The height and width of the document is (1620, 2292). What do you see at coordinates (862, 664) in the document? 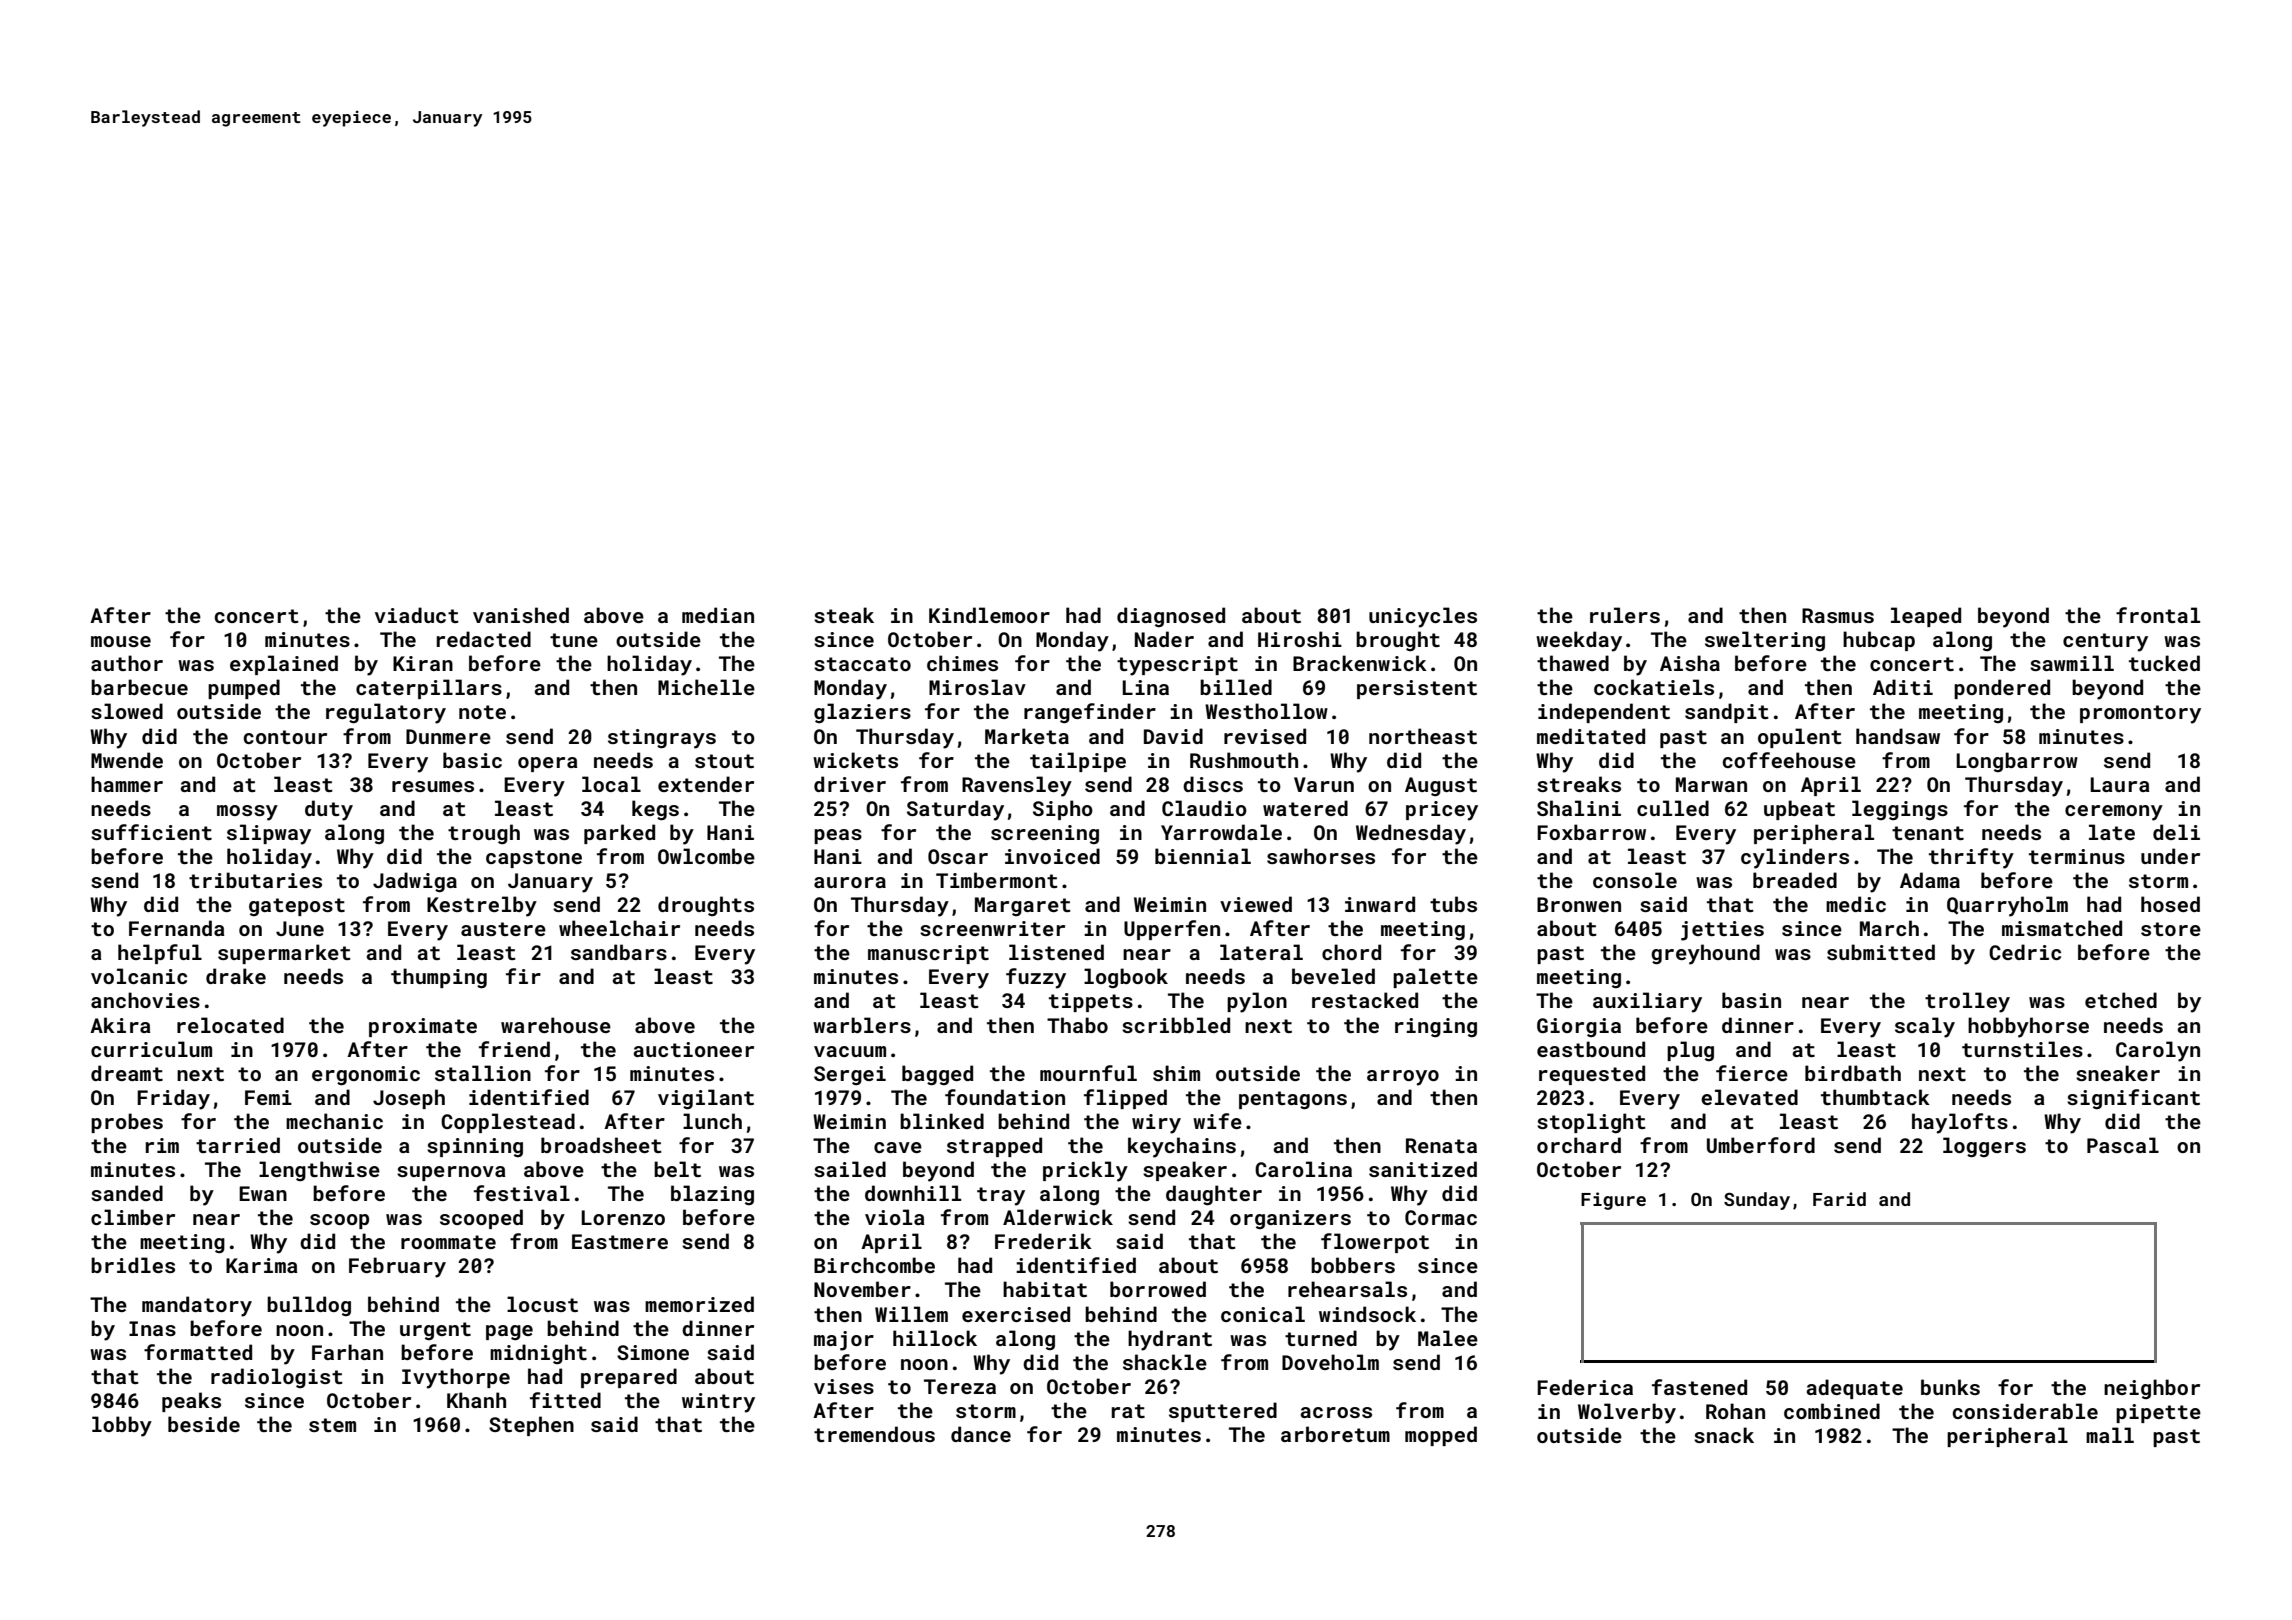
I see `staccato` at bounding box center [862, 664].
